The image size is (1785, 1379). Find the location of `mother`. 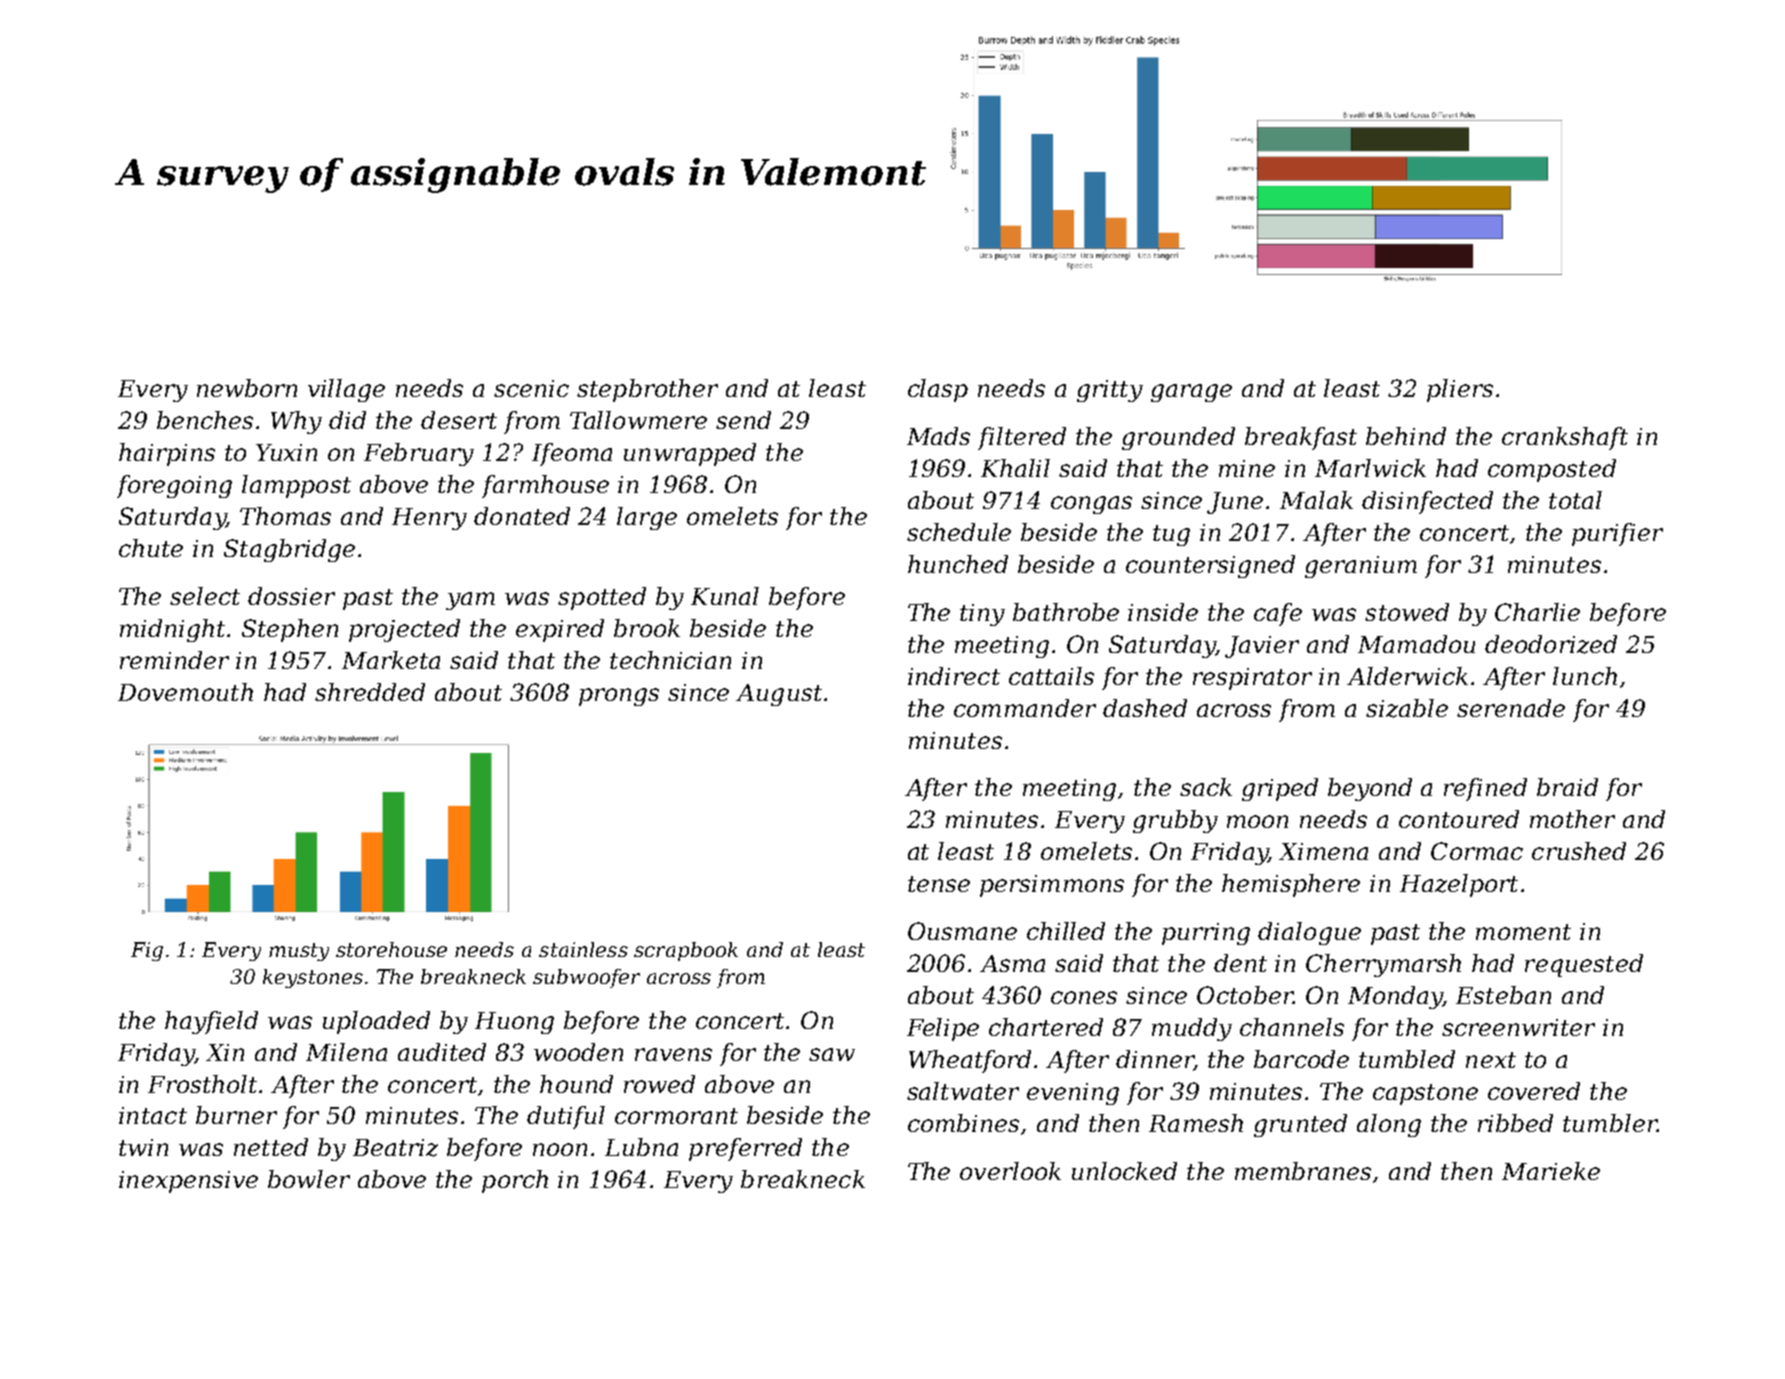

mother is located at coordinates (1572, 819).
